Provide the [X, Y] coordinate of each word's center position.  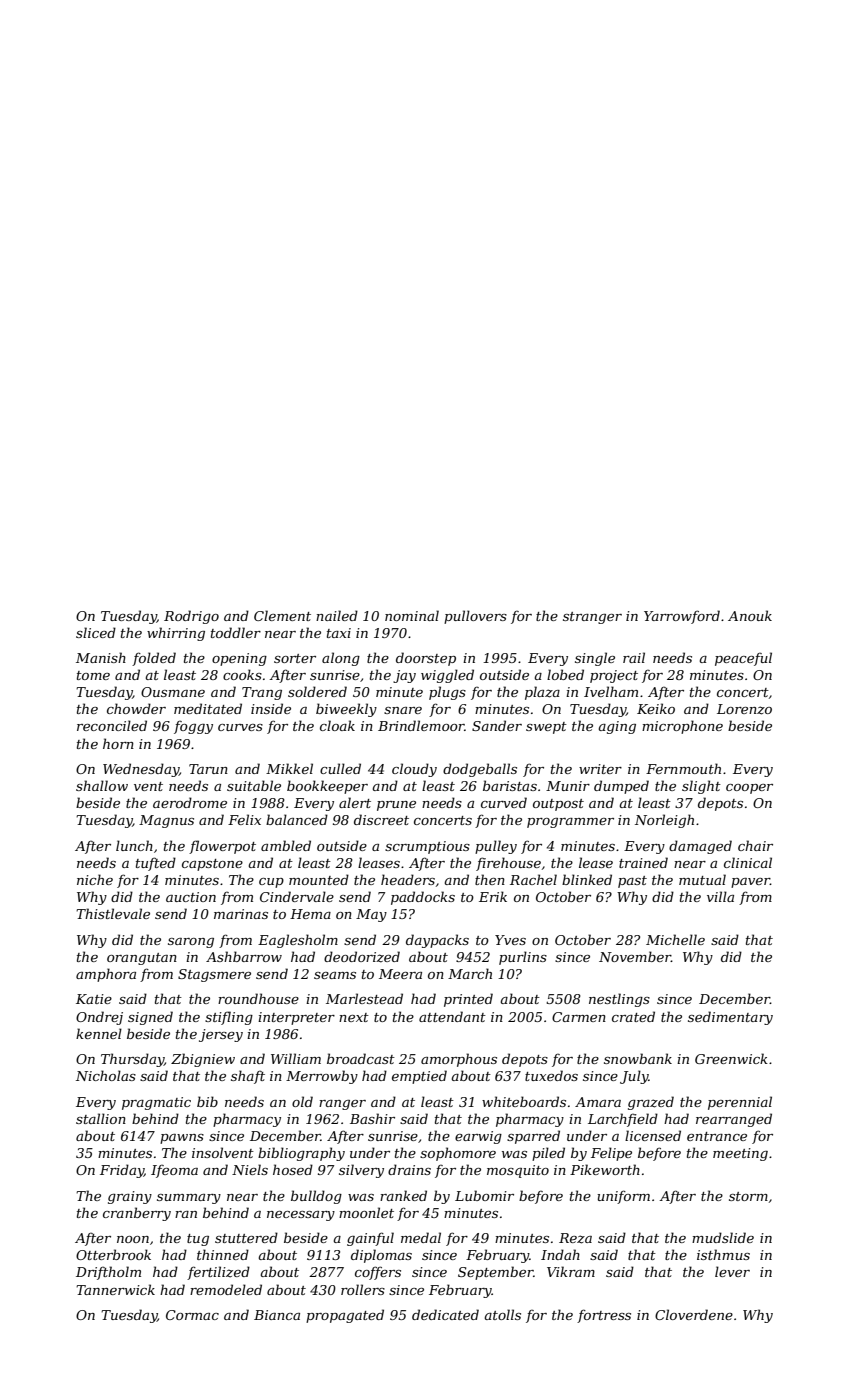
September [495, 1273]
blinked [587, 879]
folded [154, 659]
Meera [400, 974]
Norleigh [664, 821]
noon [133, 1239]
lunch [134, 845]
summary [189, 1199]
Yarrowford [682, 617]
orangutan [142, 959]
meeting [740, 1154]
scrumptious [427, 847]
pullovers [475, 617]
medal [421, 1237]
